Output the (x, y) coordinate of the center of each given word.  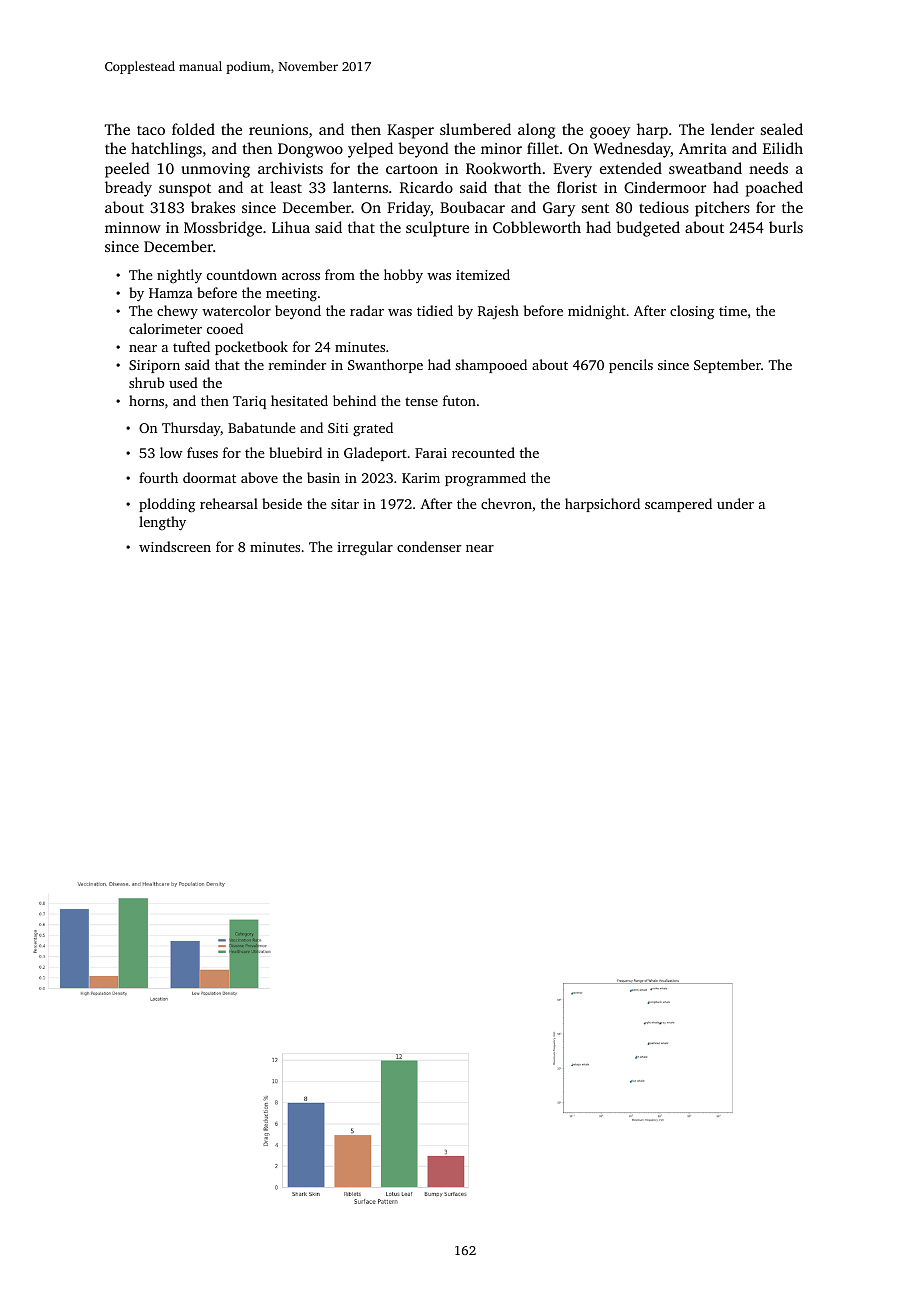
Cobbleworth (537, 227)
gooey (610, 133)
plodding (167, 505)
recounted (483, 452)
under (735, 503)
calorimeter (165, 328)
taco (151, 130)
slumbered (475, 129)
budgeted (648, 229)
